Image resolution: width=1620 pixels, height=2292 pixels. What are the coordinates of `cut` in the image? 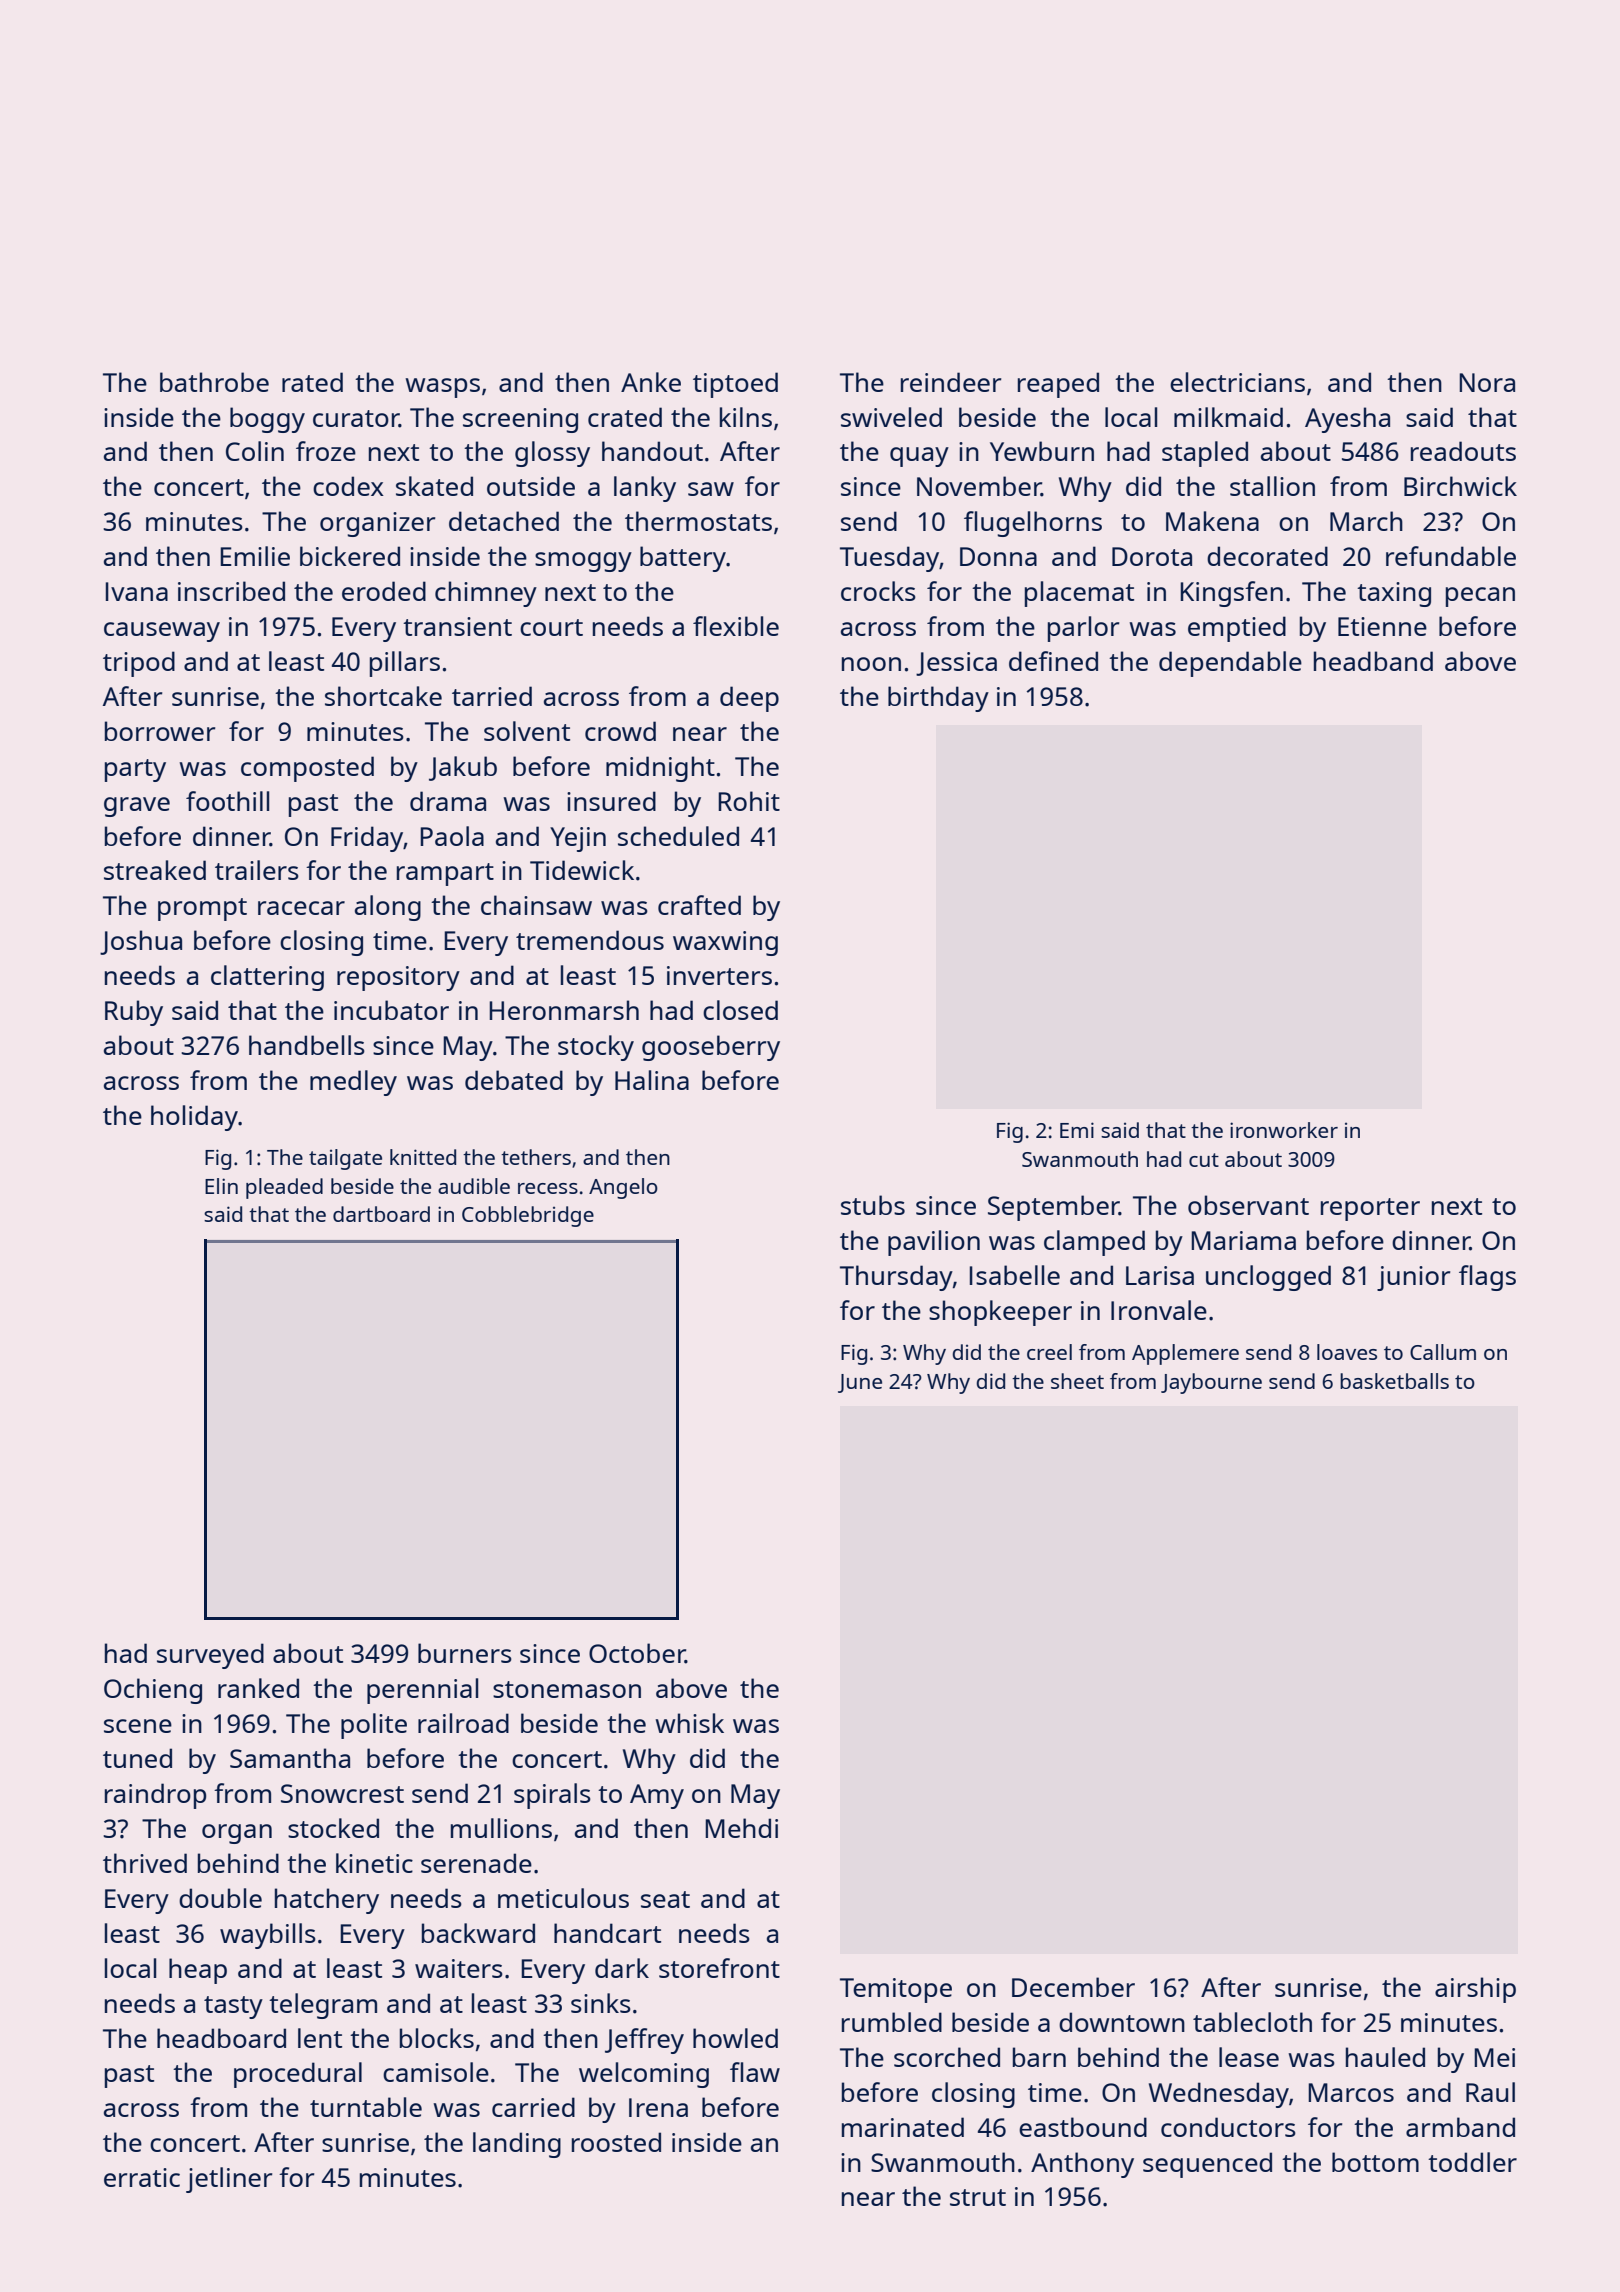 It's located at (1204, 1160).
